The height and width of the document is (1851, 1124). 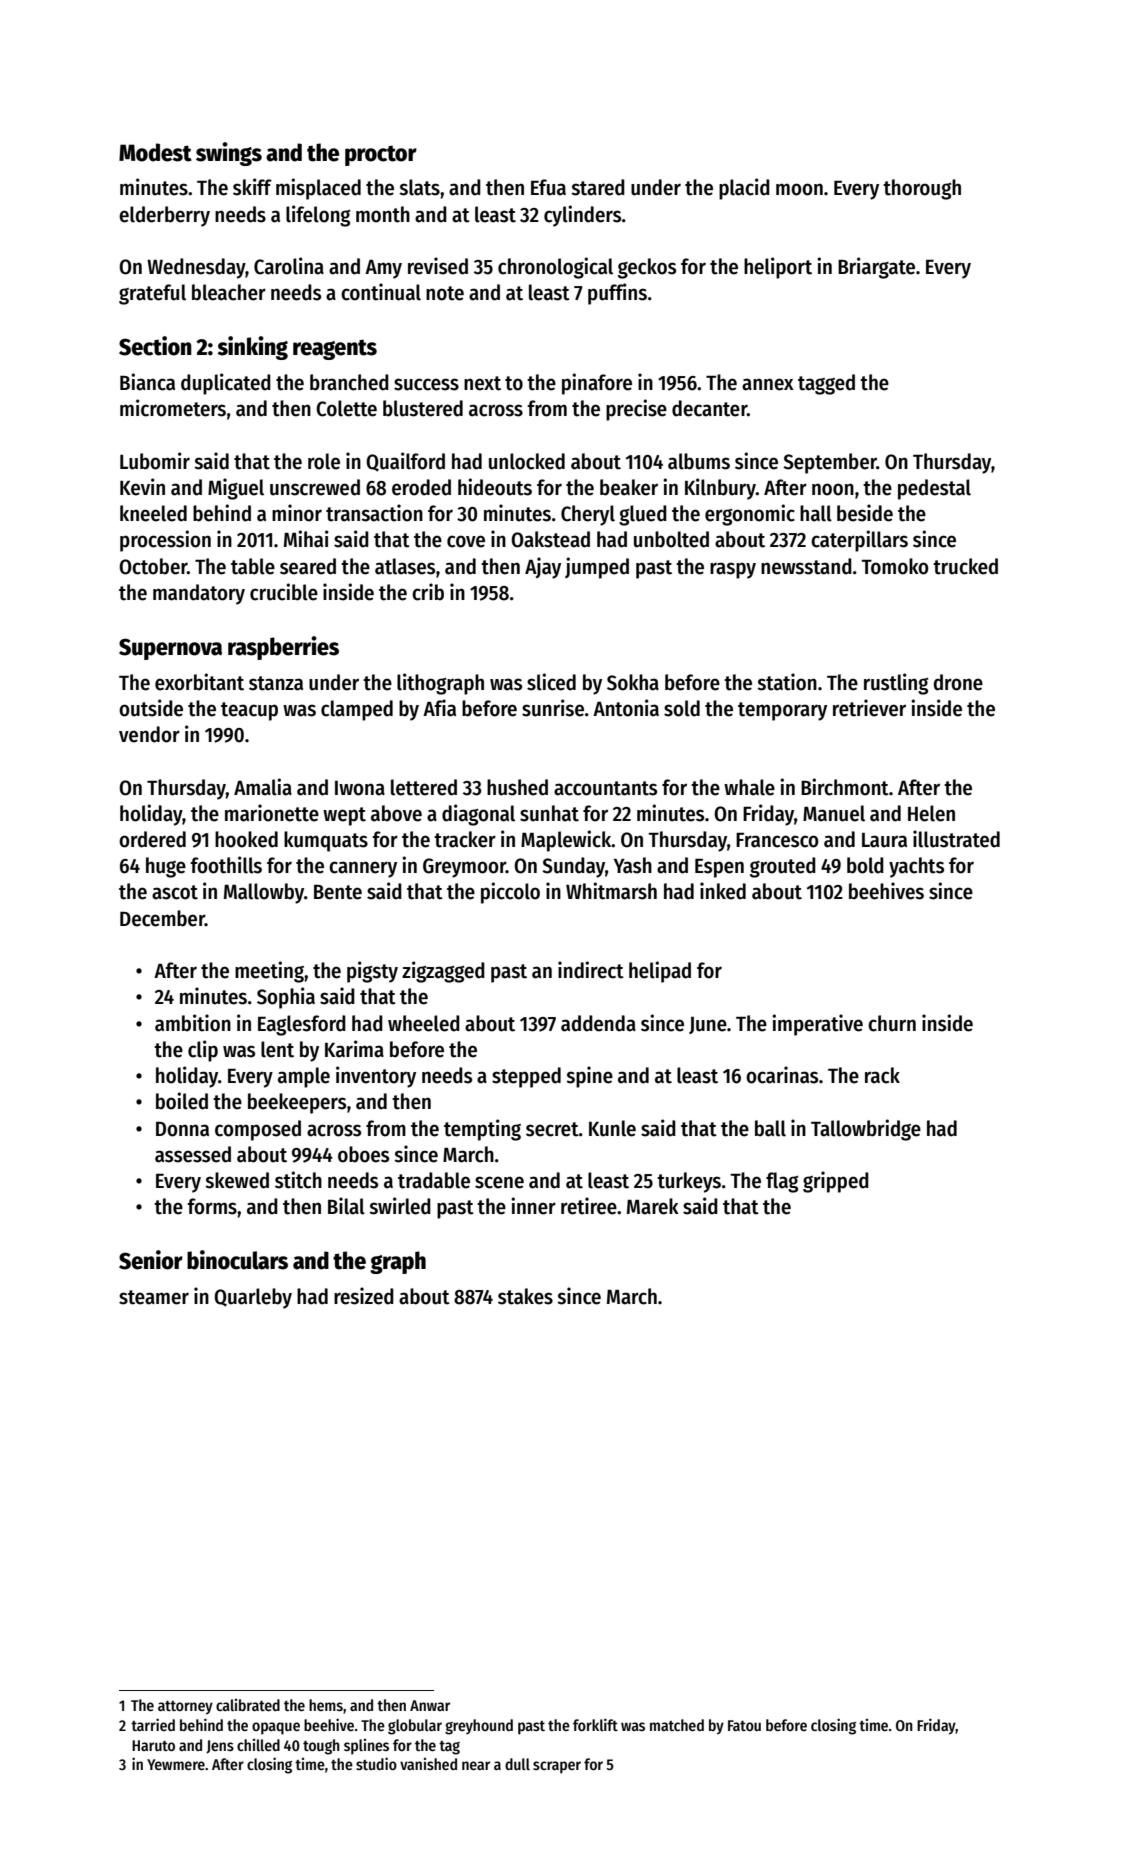 I want to click on Briargate, so click(x=876, y=268).
